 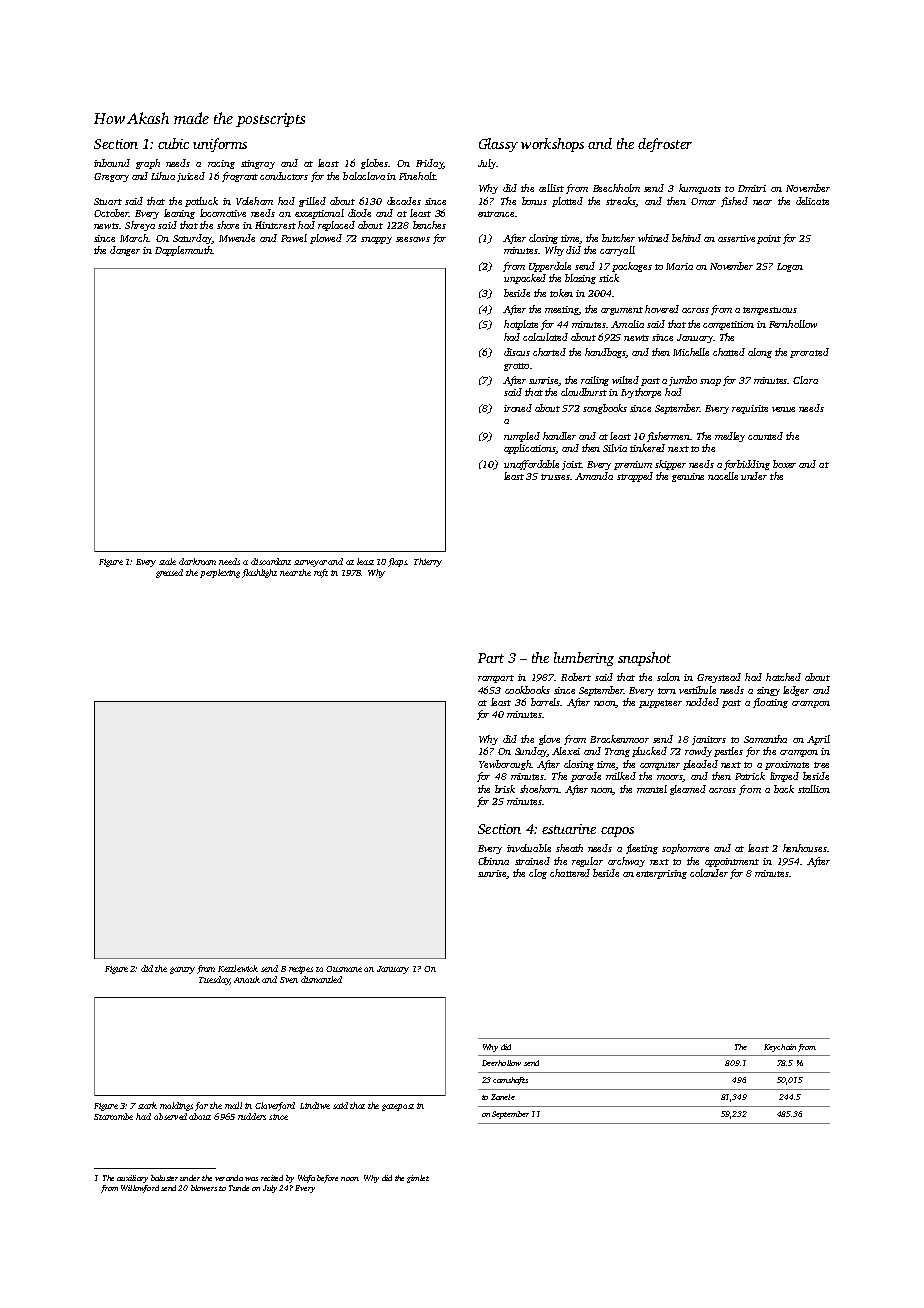 I want to click on stale, so click(x=167, y=561).
